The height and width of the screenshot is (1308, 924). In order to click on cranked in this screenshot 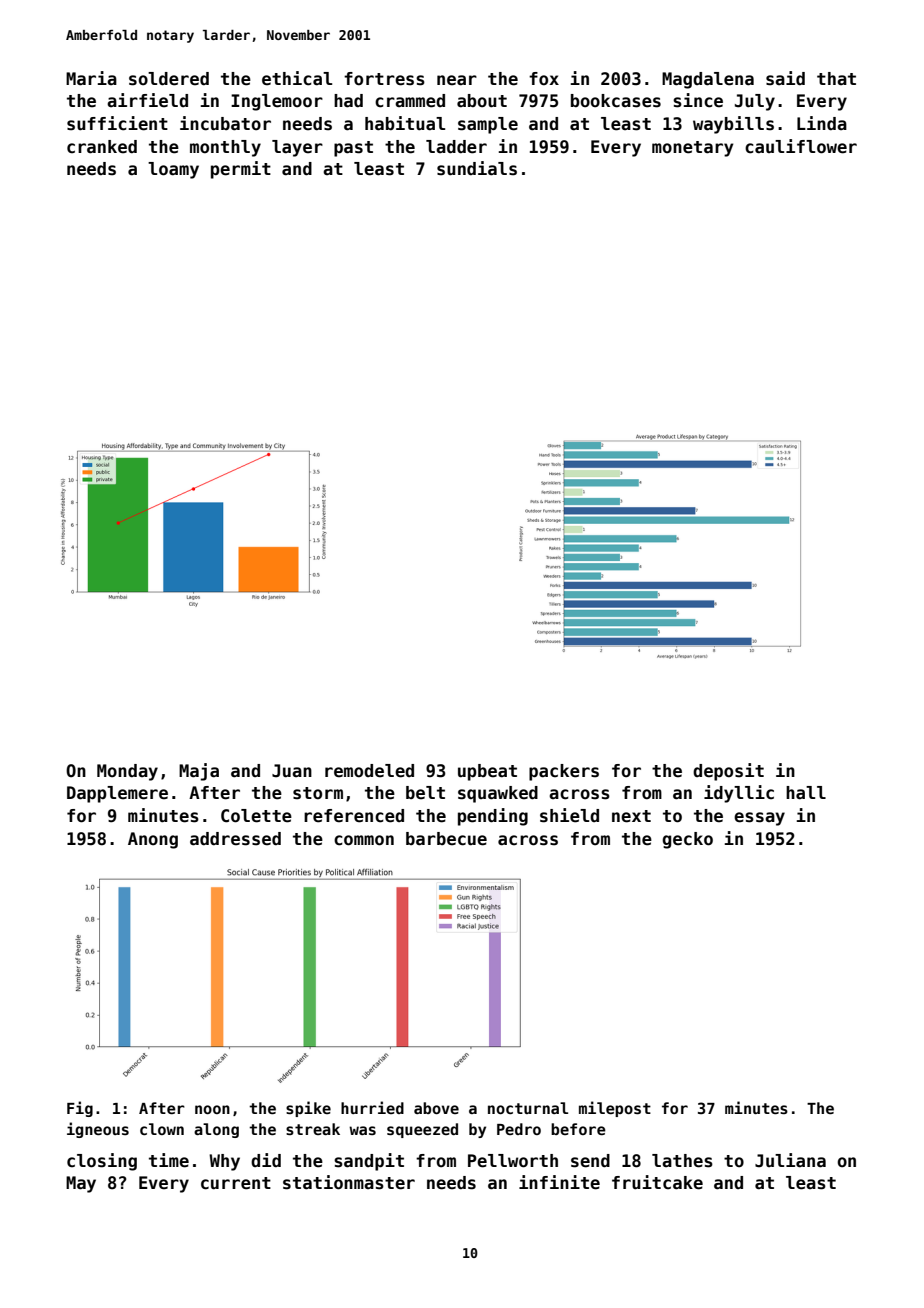, I will do `click(102, 147)`.
